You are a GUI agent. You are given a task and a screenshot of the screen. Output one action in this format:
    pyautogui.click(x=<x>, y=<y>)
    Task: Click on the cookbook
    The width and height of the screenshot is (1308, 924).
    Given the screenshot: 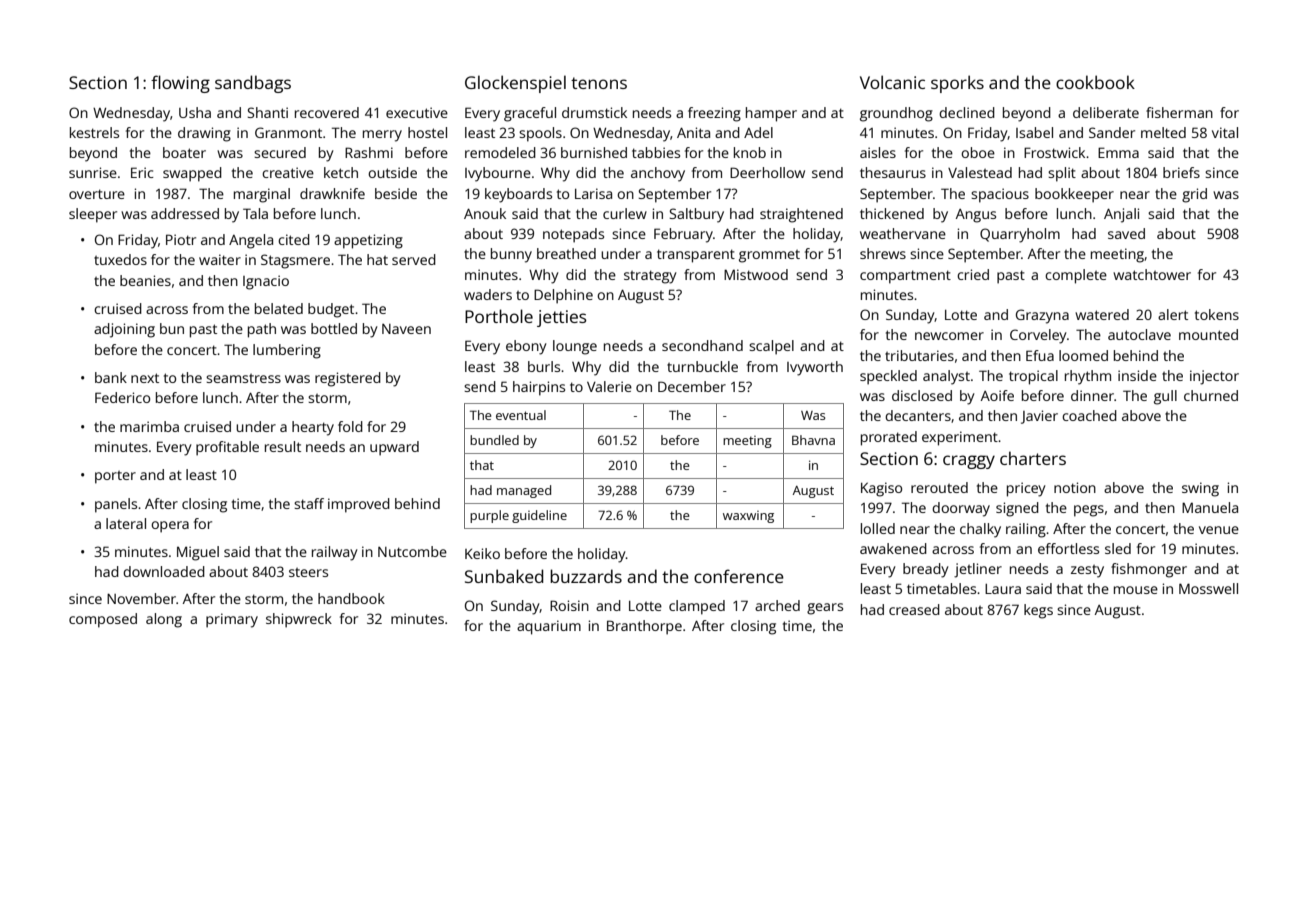 What is the action you would take?
    pyautogui.click(x=1095, y=82)
